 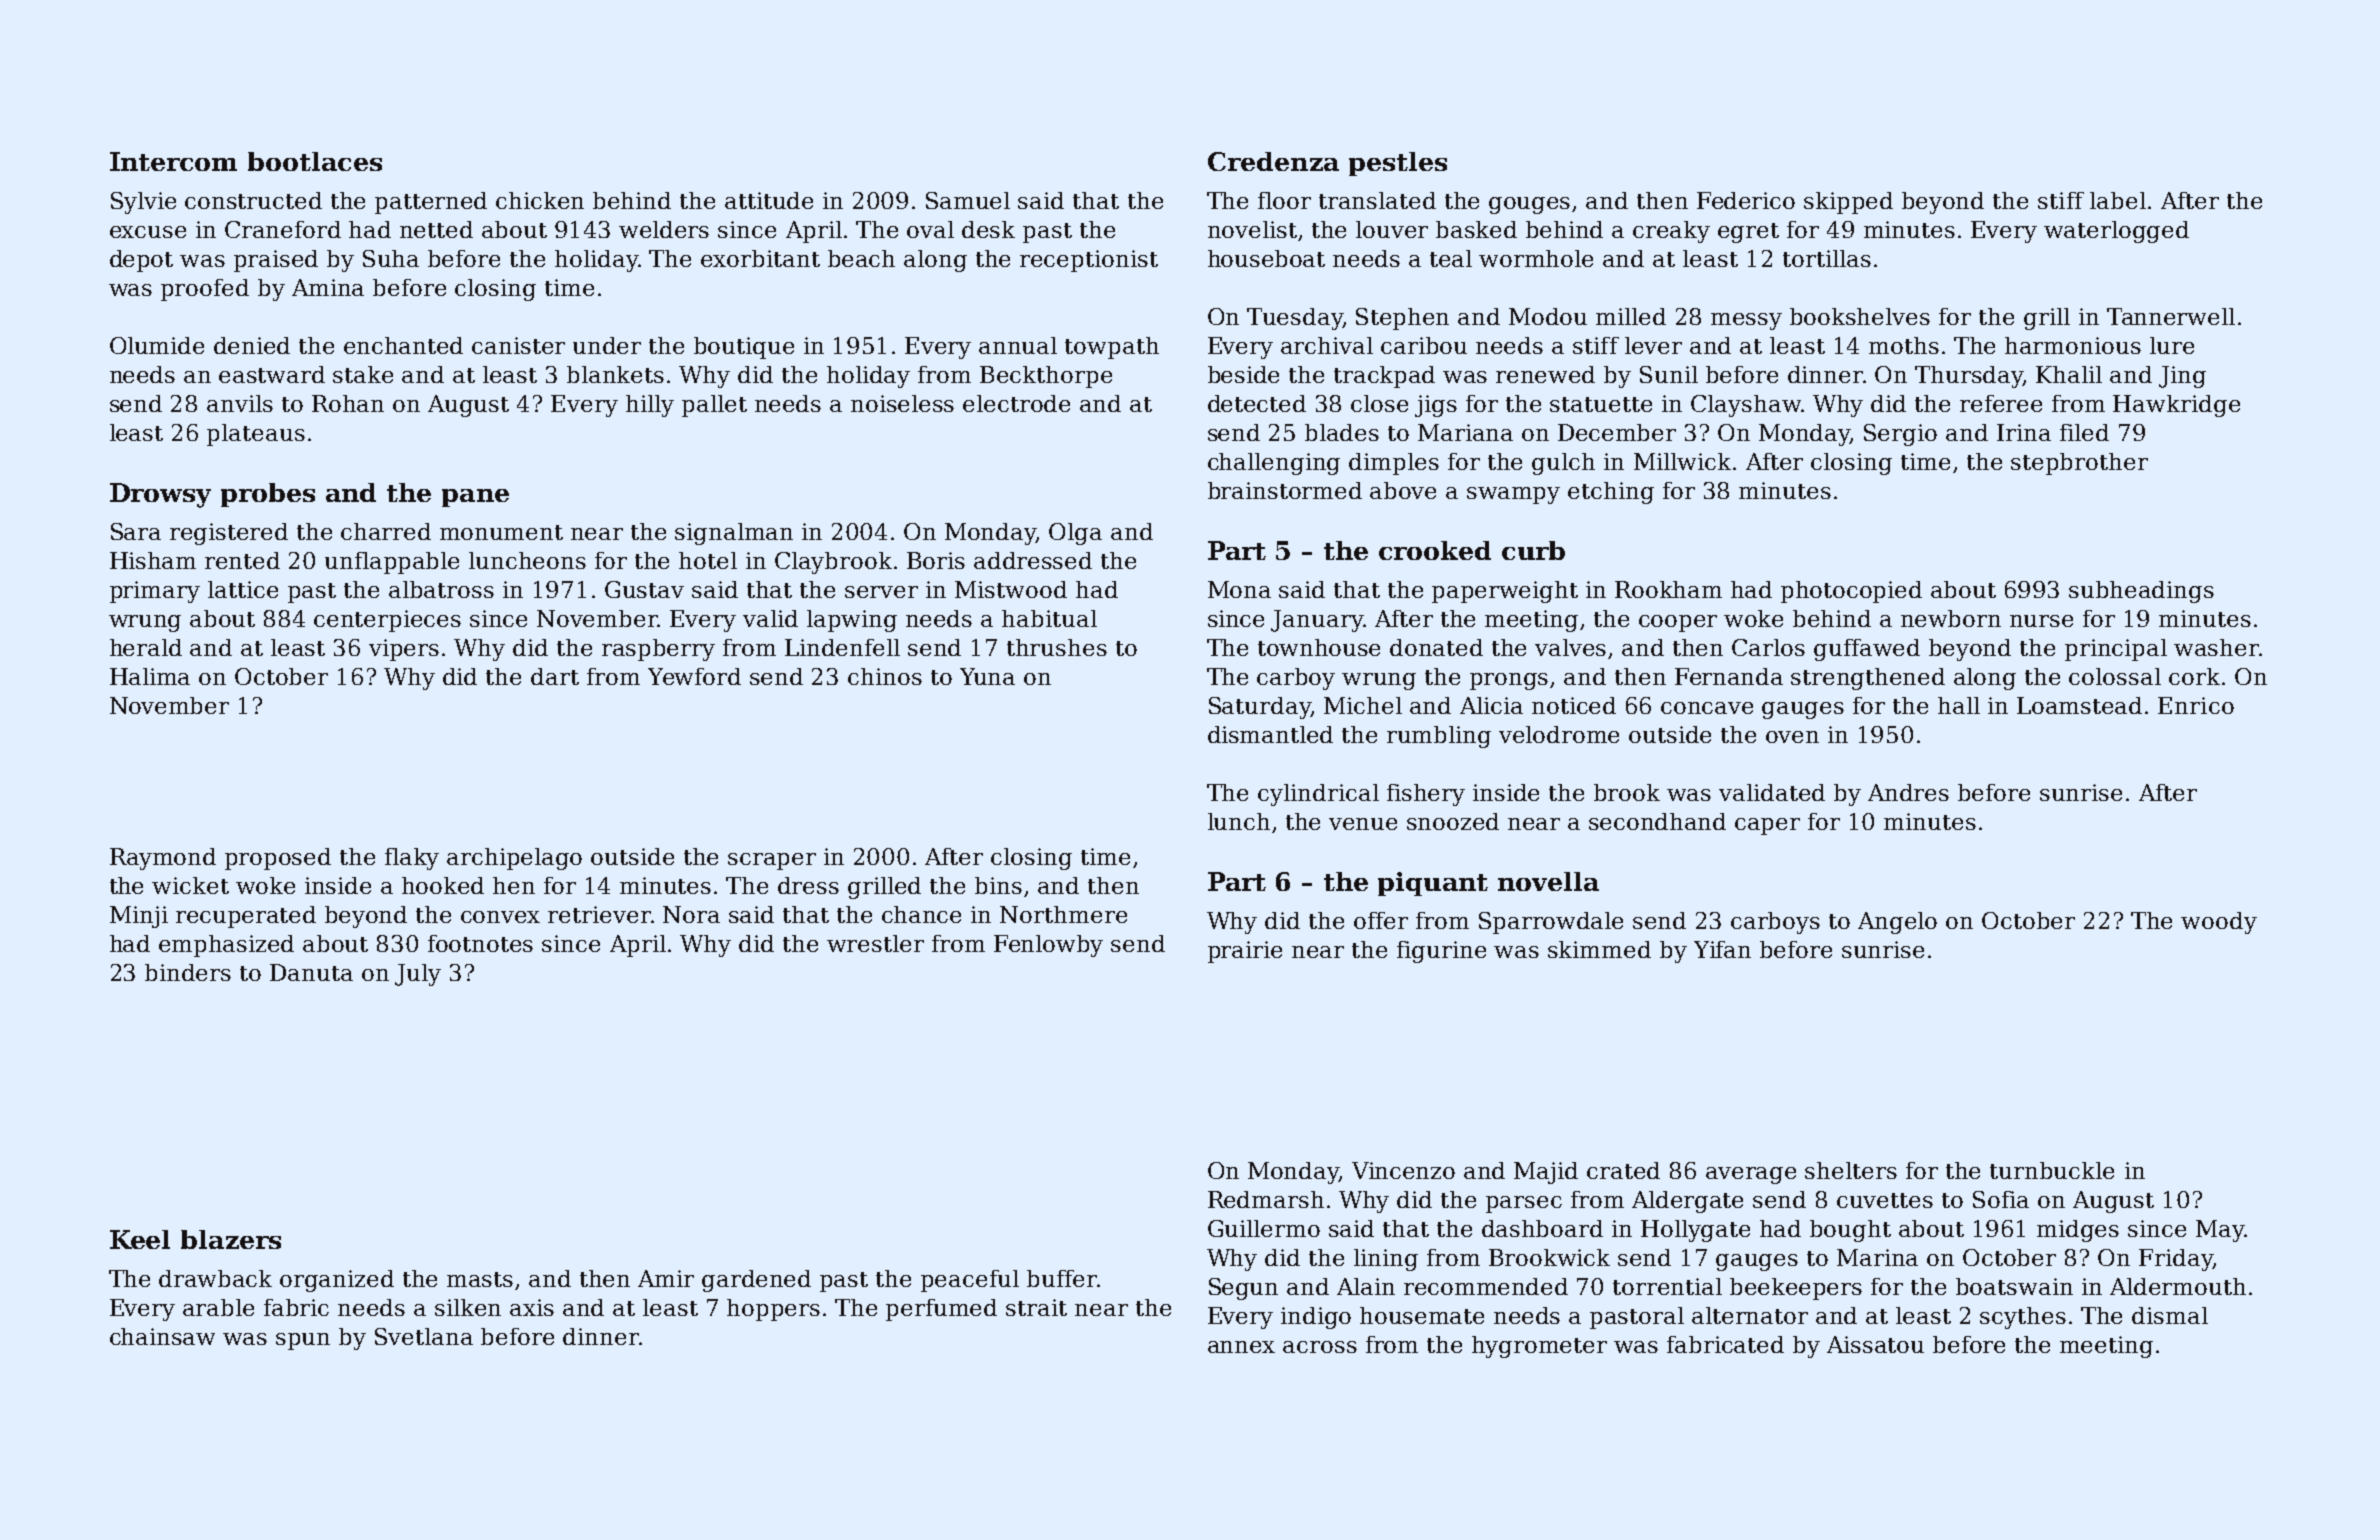 I want to click on chicken, so click(x=540, y=200).
